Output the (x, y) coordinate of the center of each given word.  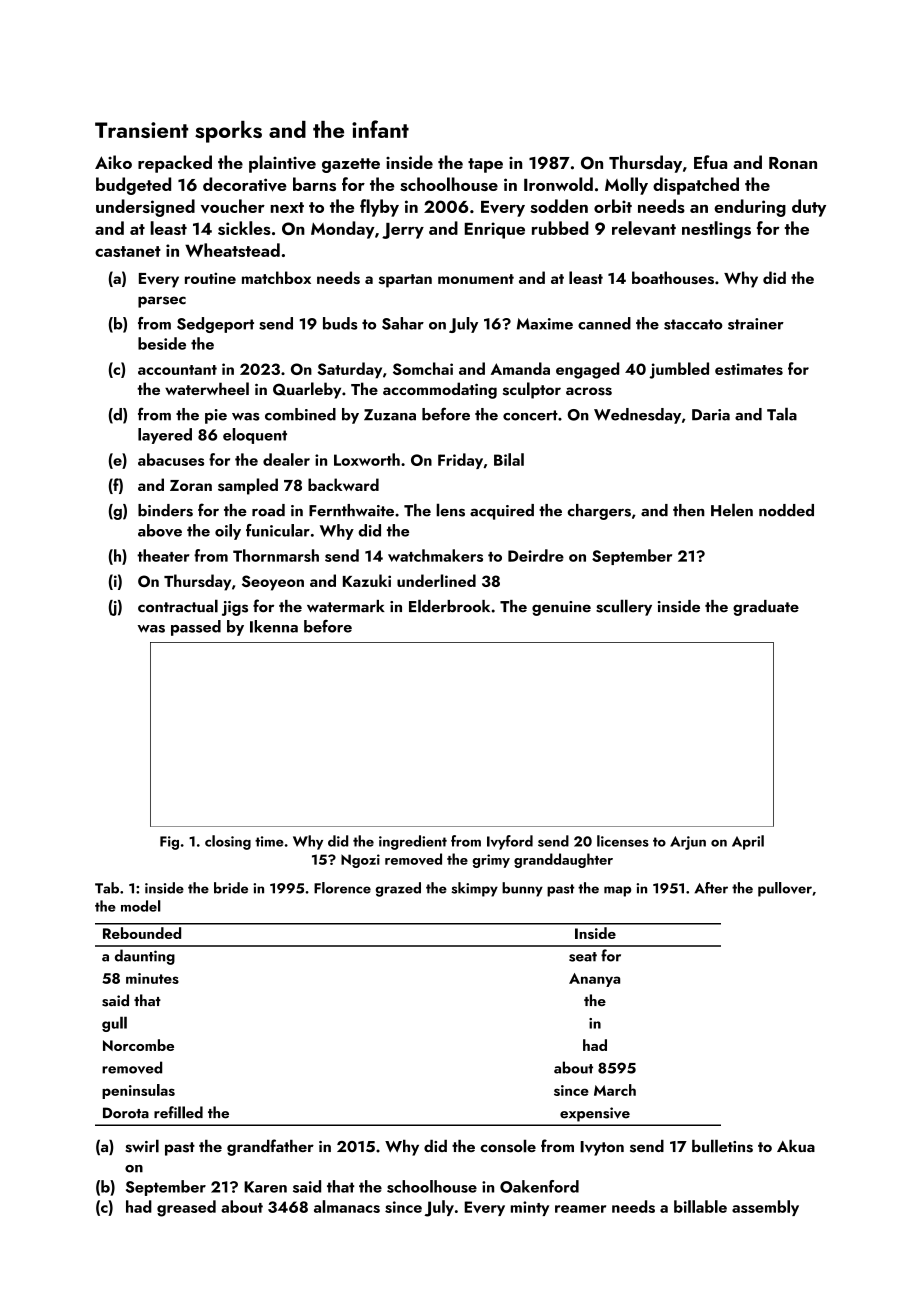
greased (186, 1208)
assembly (765, 1208)
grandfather (270, 1147)
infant (380, 129)
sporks (228, 132)
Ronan (793, 163)
